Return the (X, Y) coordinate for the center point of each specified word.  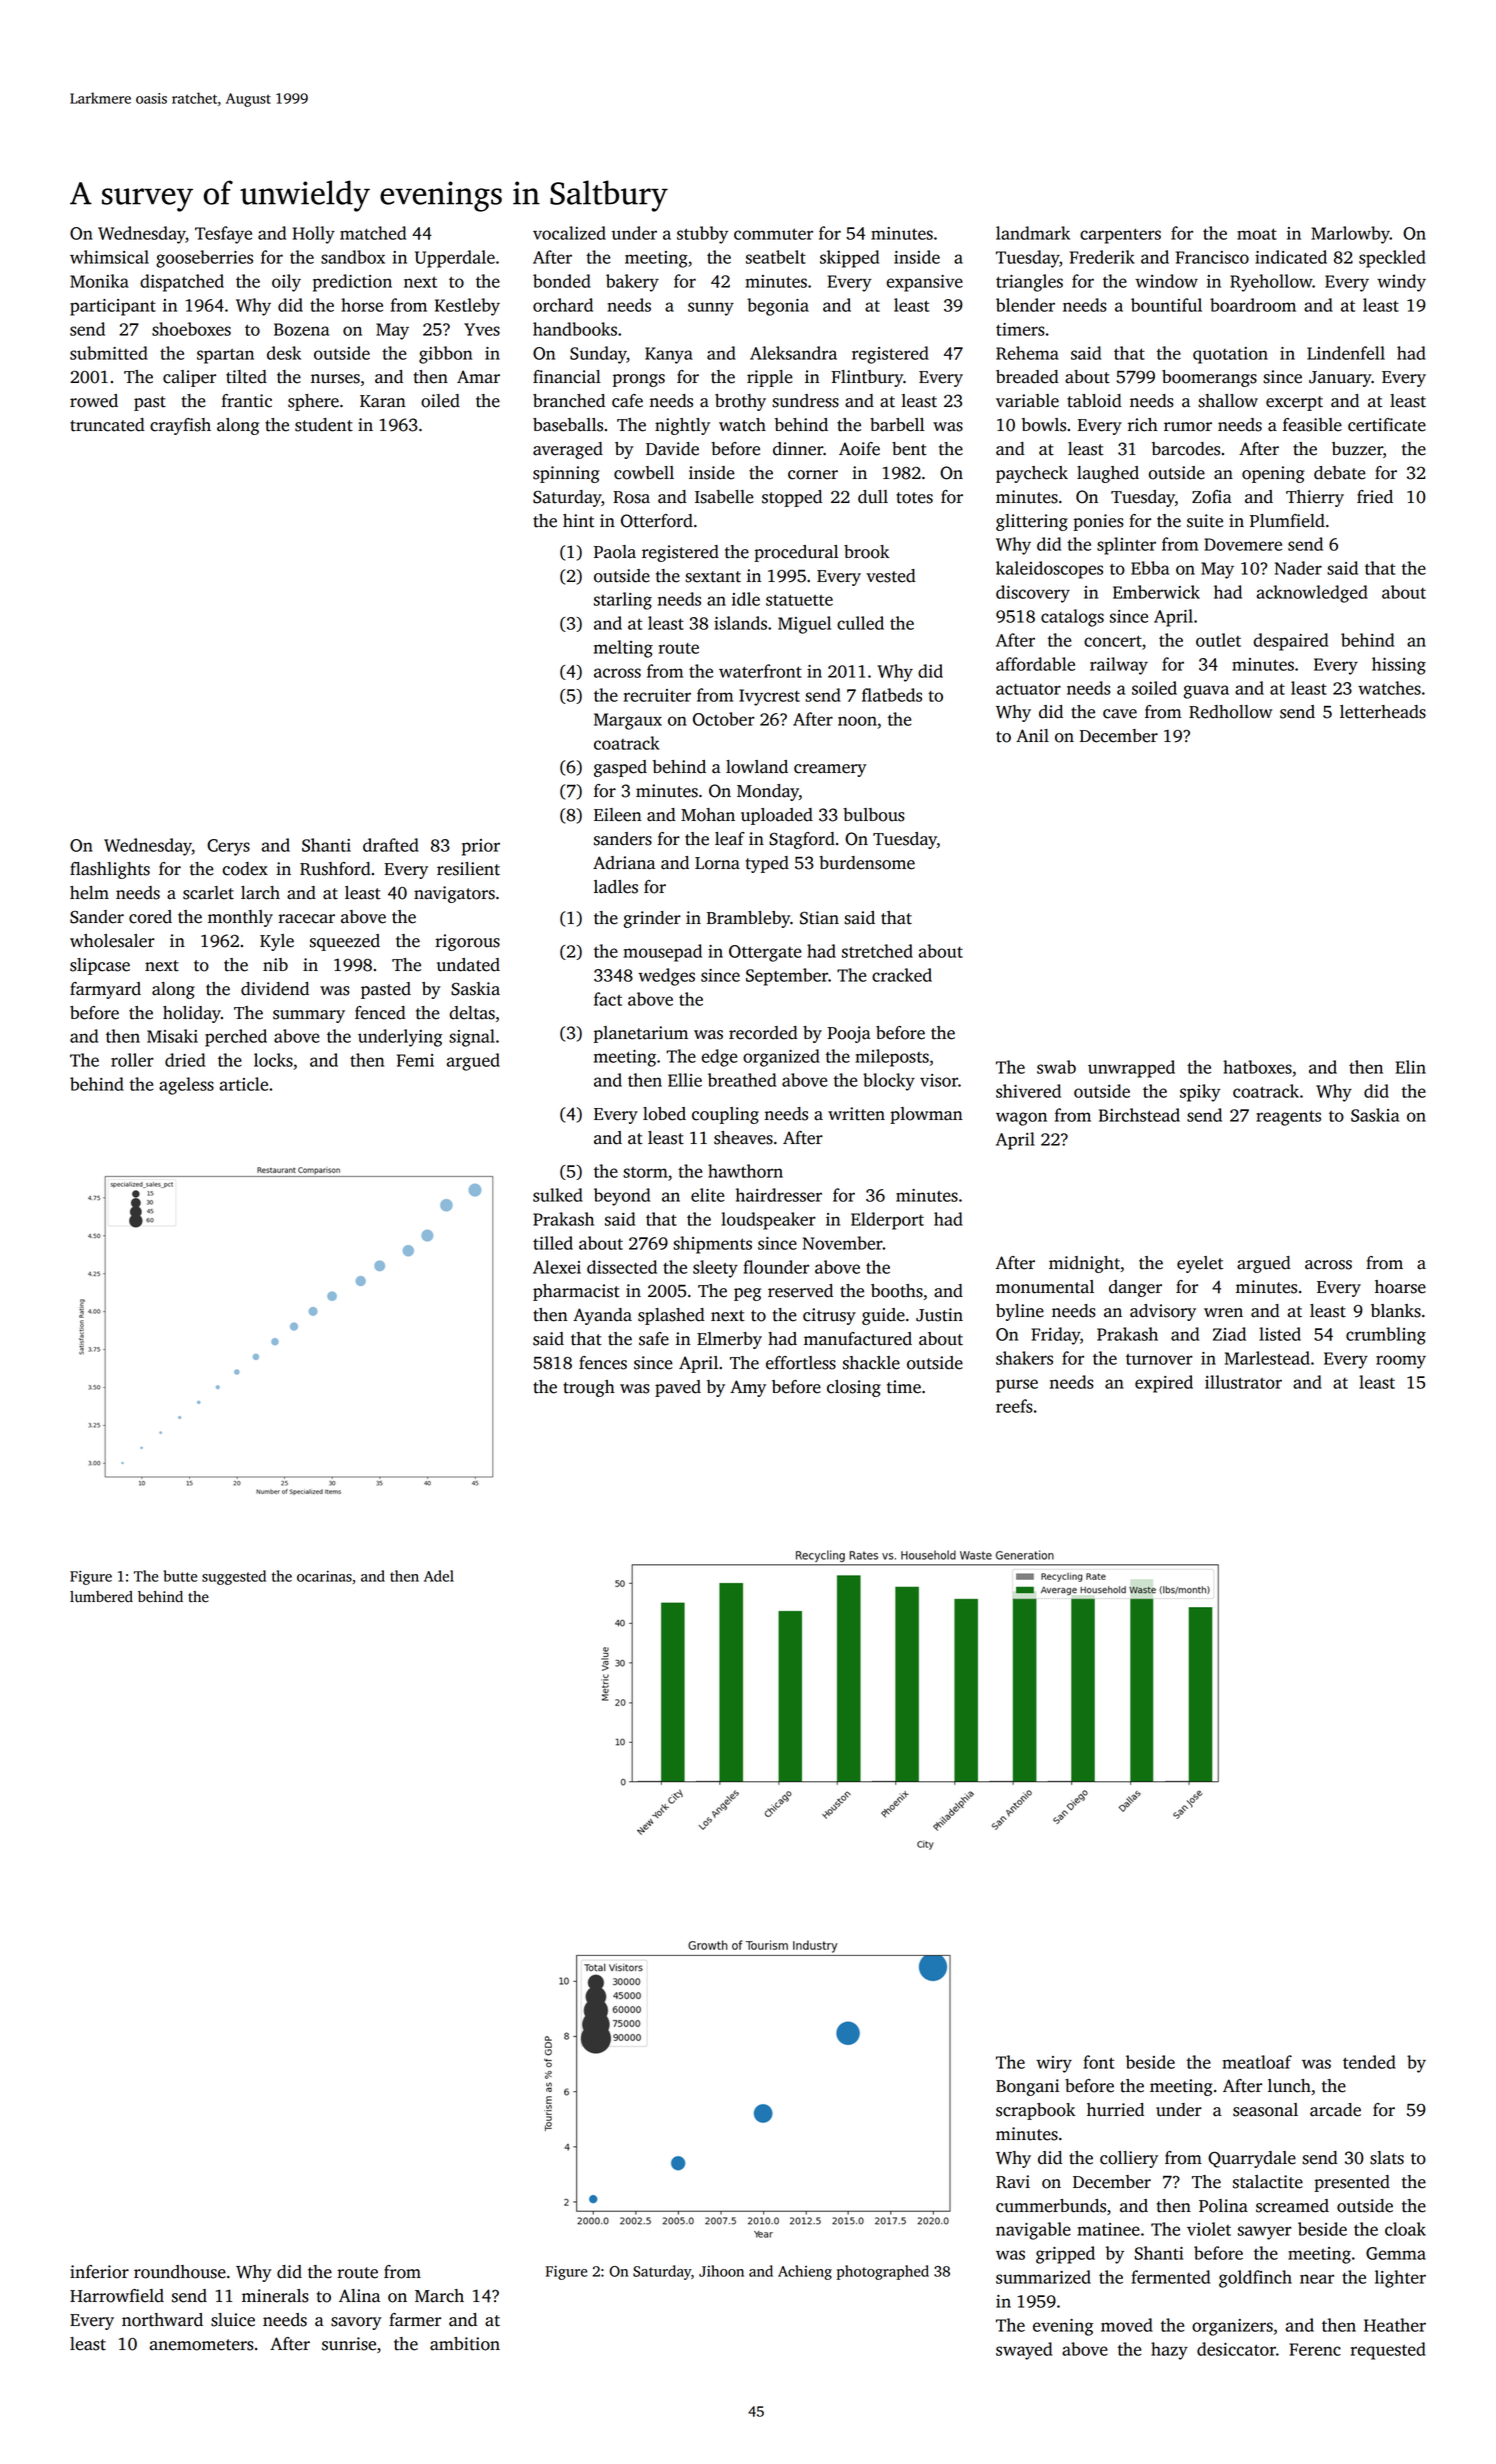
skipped (849, 259)
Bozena (301, 329)
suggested (234, 1577)
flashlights (110, 870)
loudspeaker (768, 1221)
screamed (1292, 2206)
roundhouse (180, 2272)
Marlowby (1350, 235)
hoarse (1400, 1287)
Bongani (1027, 2087)
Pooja (849, 1034)
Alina (359, 2296)
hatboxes (1257, 1067)
